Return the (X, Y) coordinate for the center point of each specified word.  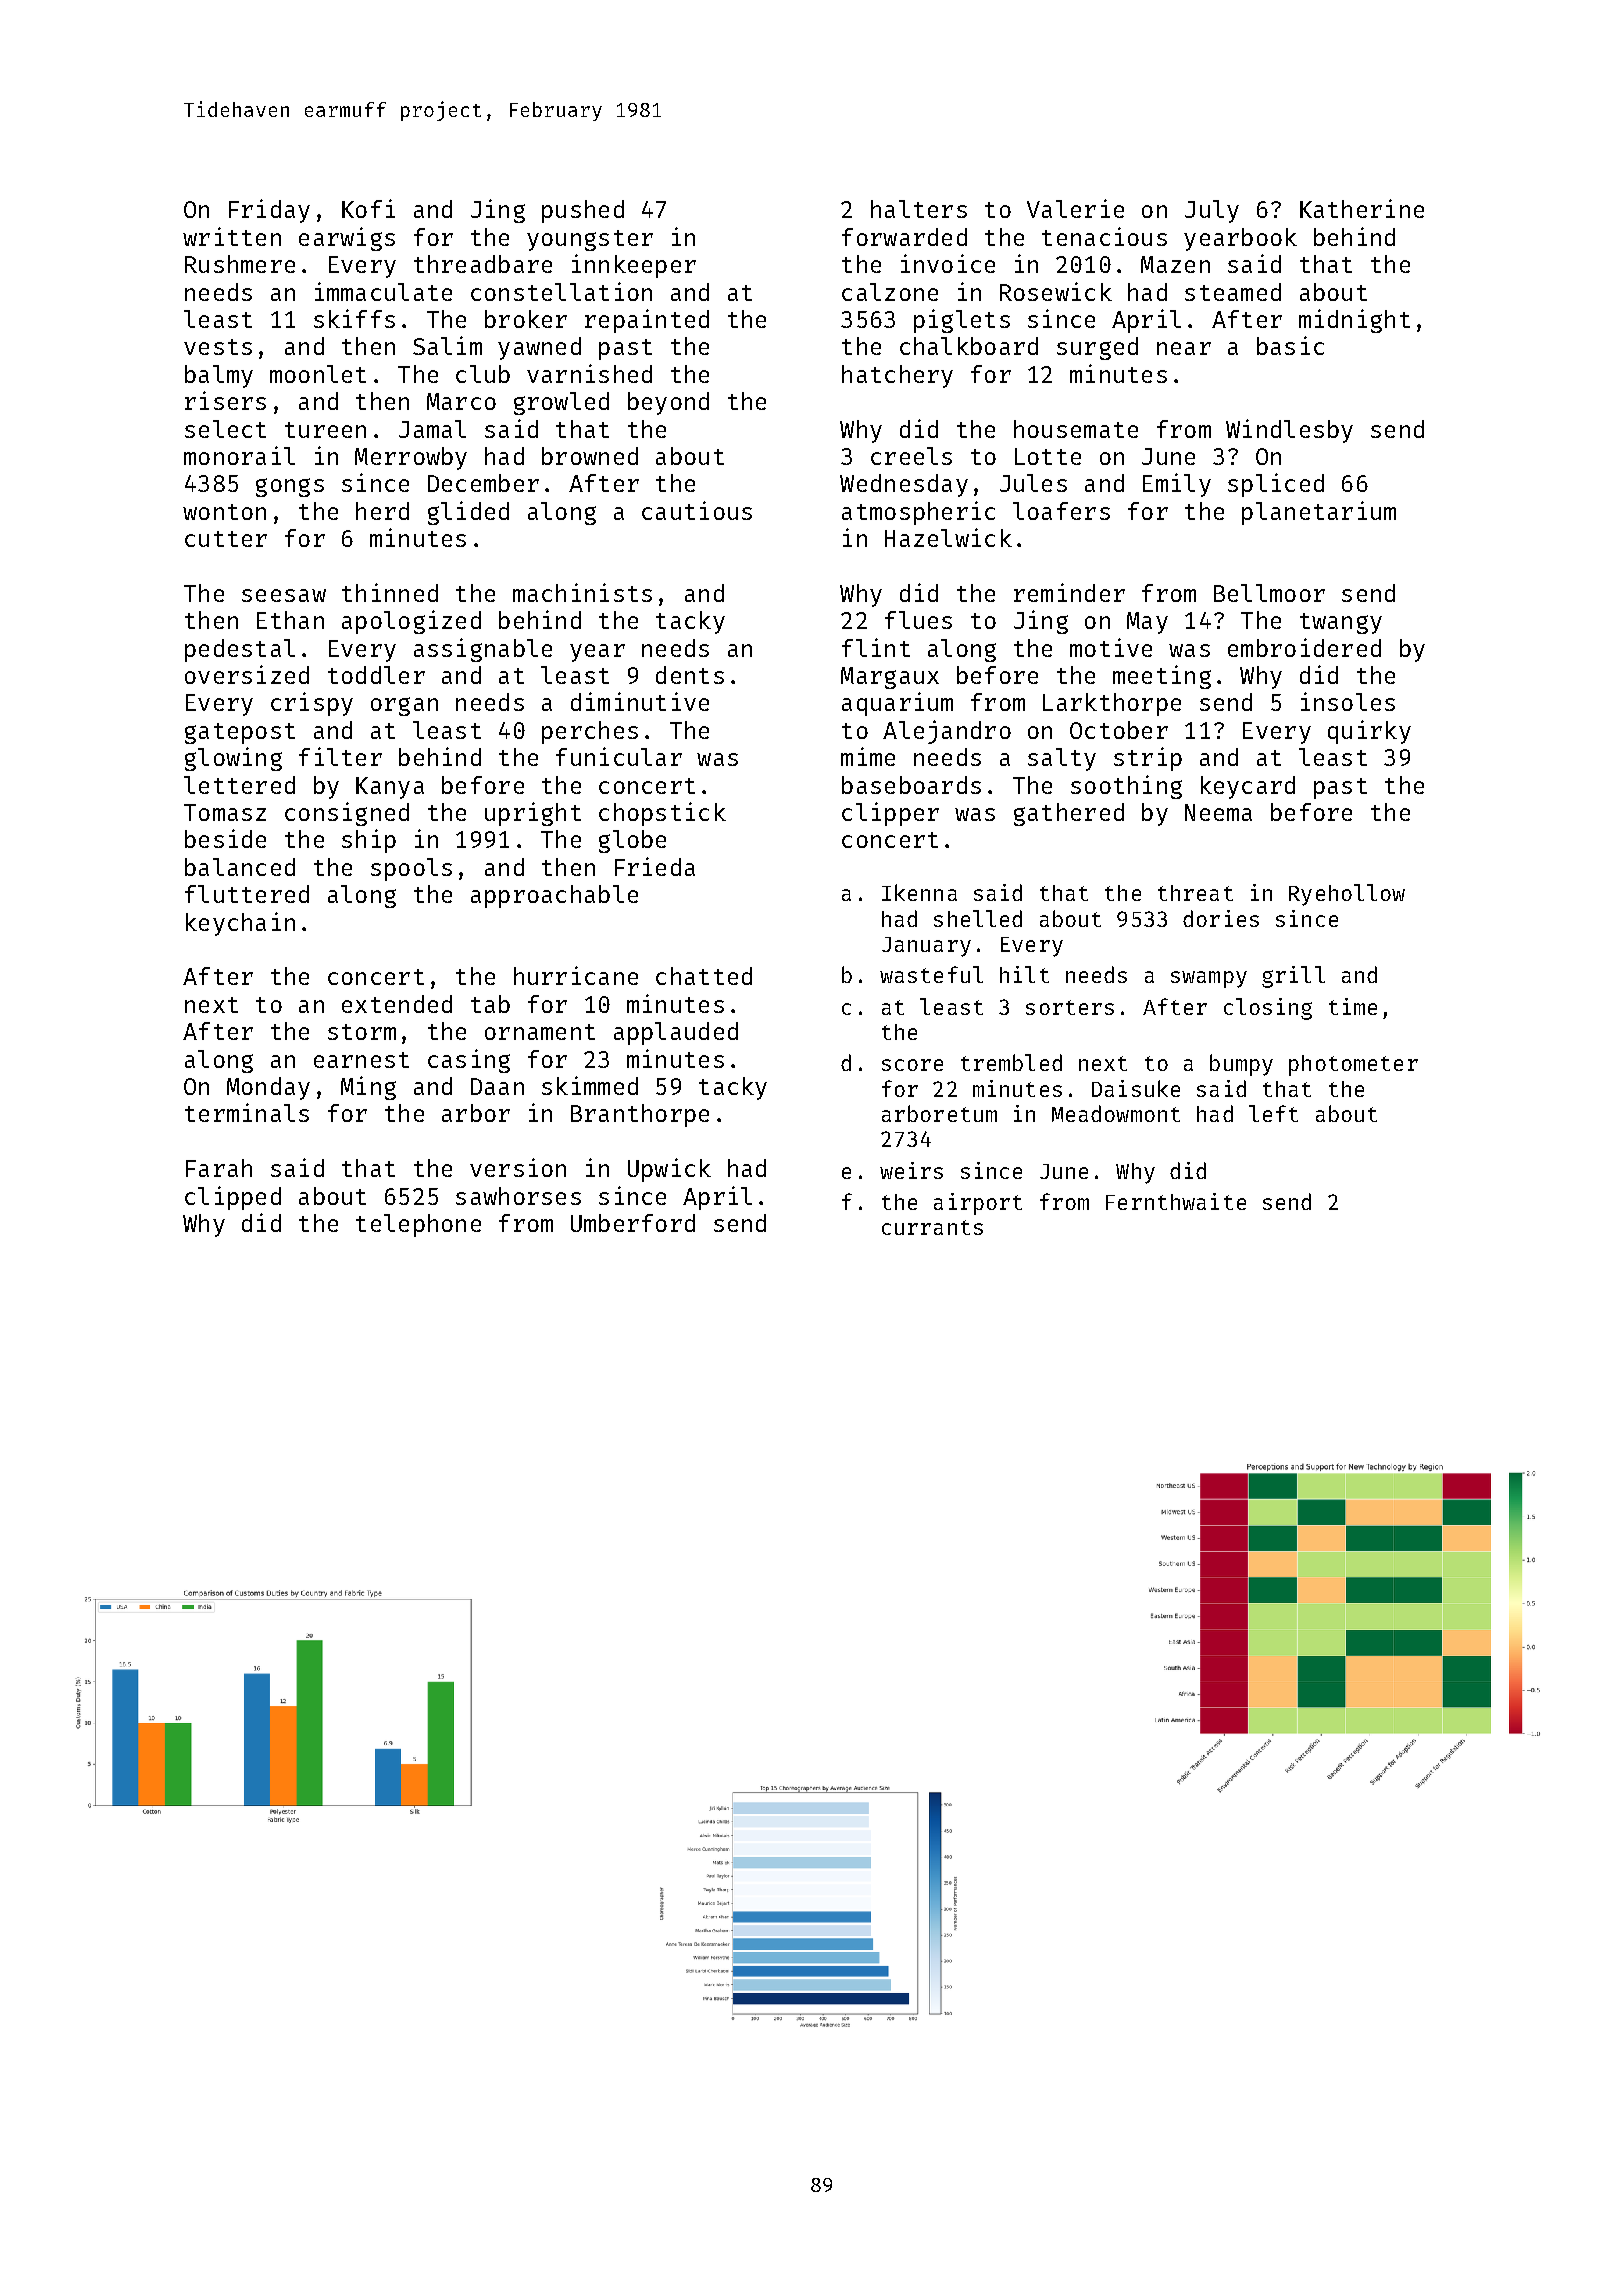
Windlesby (1289, 431)
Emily (1177, 485)
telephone (418, 1225)
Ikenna (919, 892)
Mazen (1175, 264)
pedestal (240, 650)
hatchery (897, 376)
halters (919, 209)
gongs (290, 487)
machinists (582, 592)
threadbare (483, 264)
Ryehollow (1347, 895)
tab (490, 1004)
